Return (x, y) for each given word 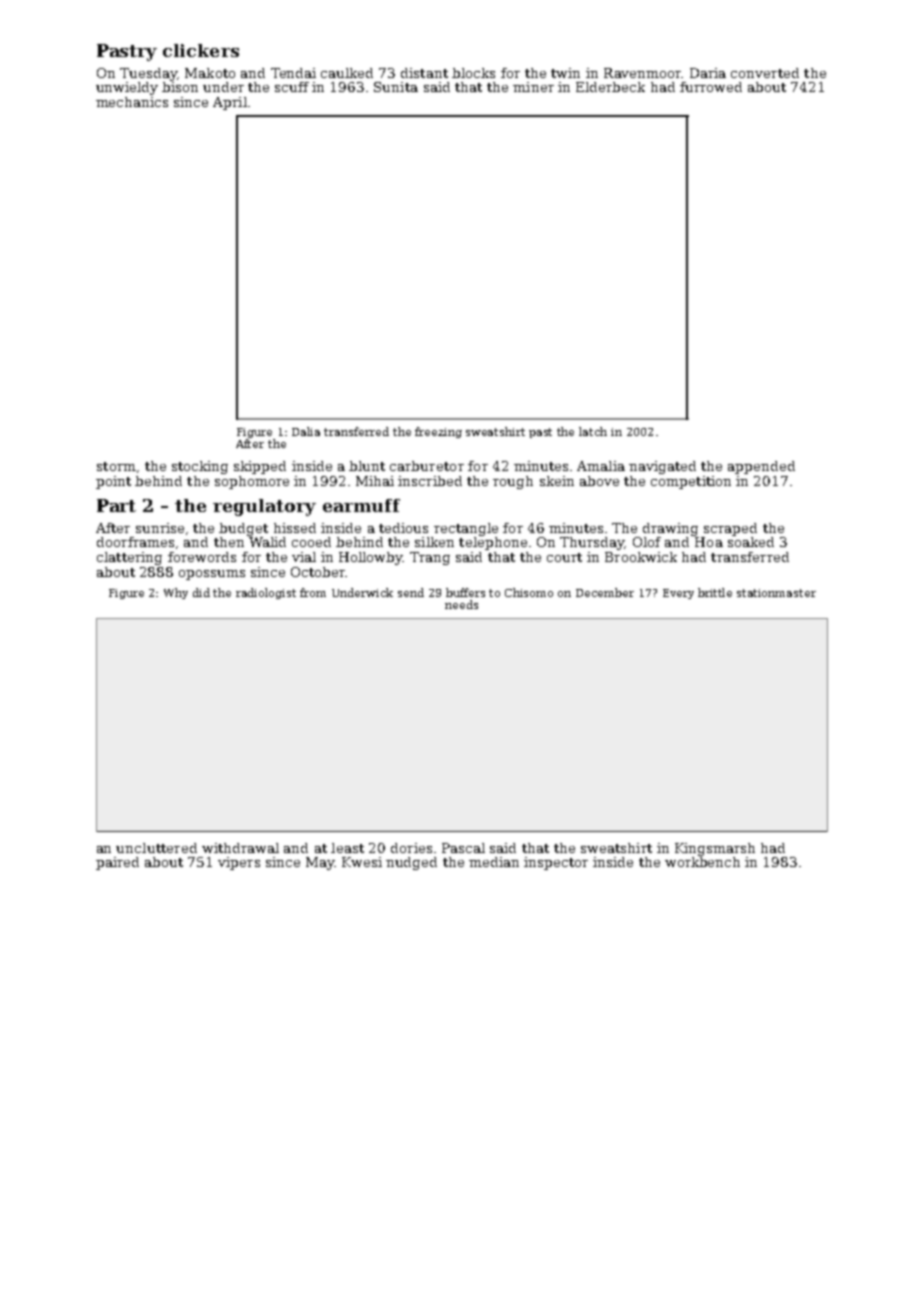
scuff (292, 87)
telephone (493, 543)
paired (117, 863)
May (320, 863)
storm (116, 466)
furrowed (711, 87)
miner (533, 87)
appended (761, 467)
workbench (702, 862)
